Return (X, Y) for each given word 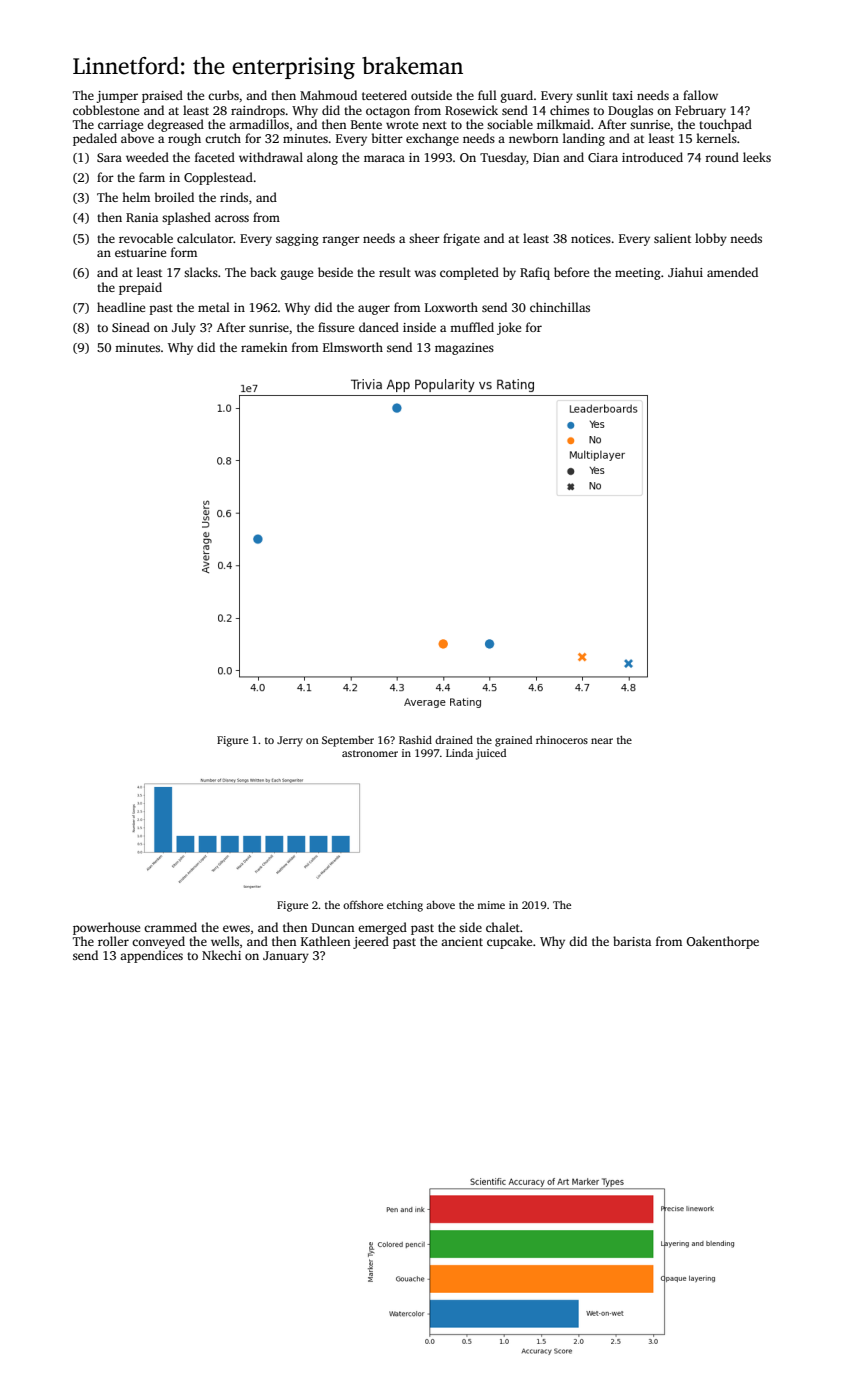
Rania (142, 217)
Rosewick (471, 110)
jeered (371, 942)
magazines (464, 349)
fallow (700, 95)
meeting (638, 274)
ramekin (264, 347)
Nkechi (221, 955)
